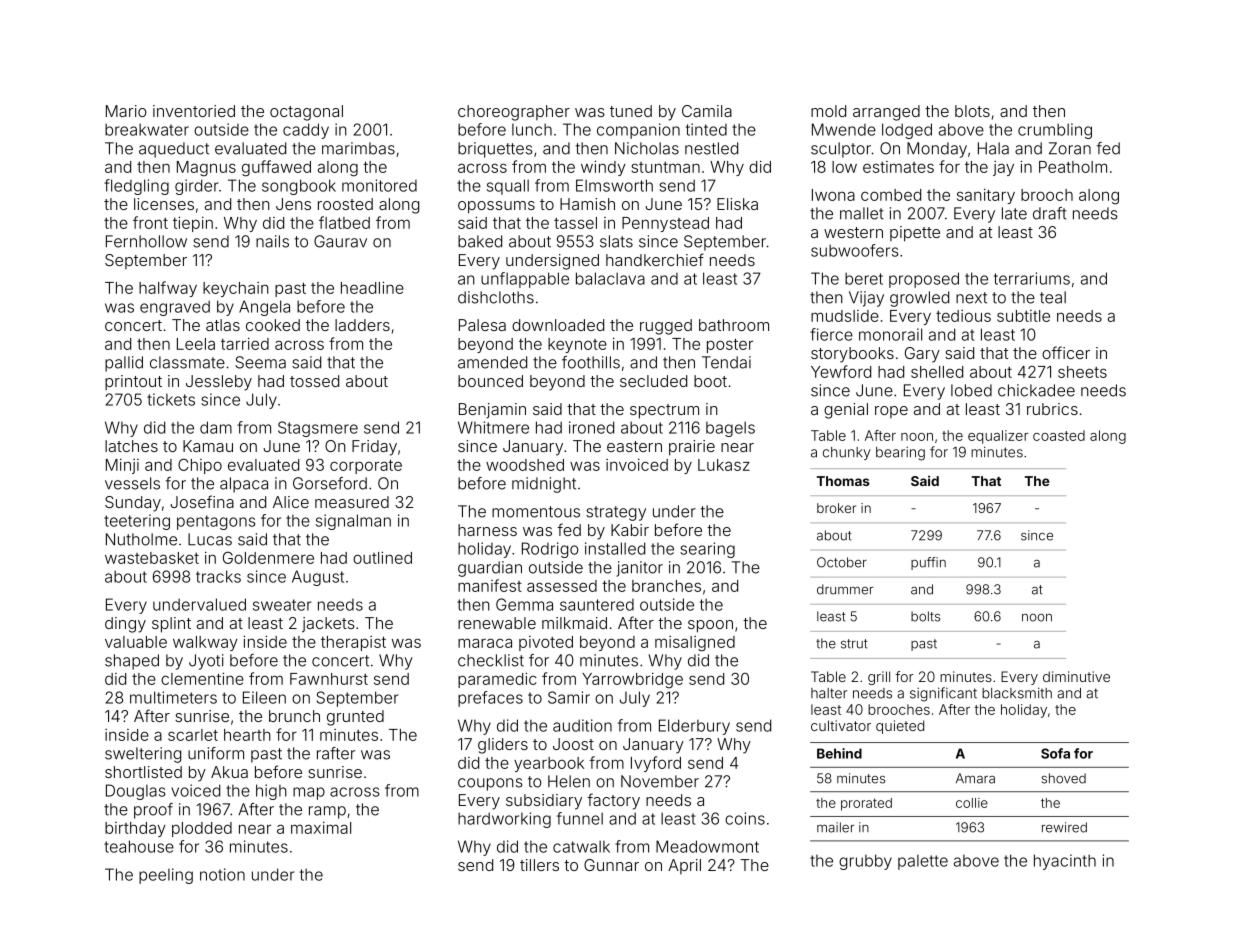  What do you see at coordinates (314, 381) in the page?
I see `tossed` at bounding box center [314, 381].
